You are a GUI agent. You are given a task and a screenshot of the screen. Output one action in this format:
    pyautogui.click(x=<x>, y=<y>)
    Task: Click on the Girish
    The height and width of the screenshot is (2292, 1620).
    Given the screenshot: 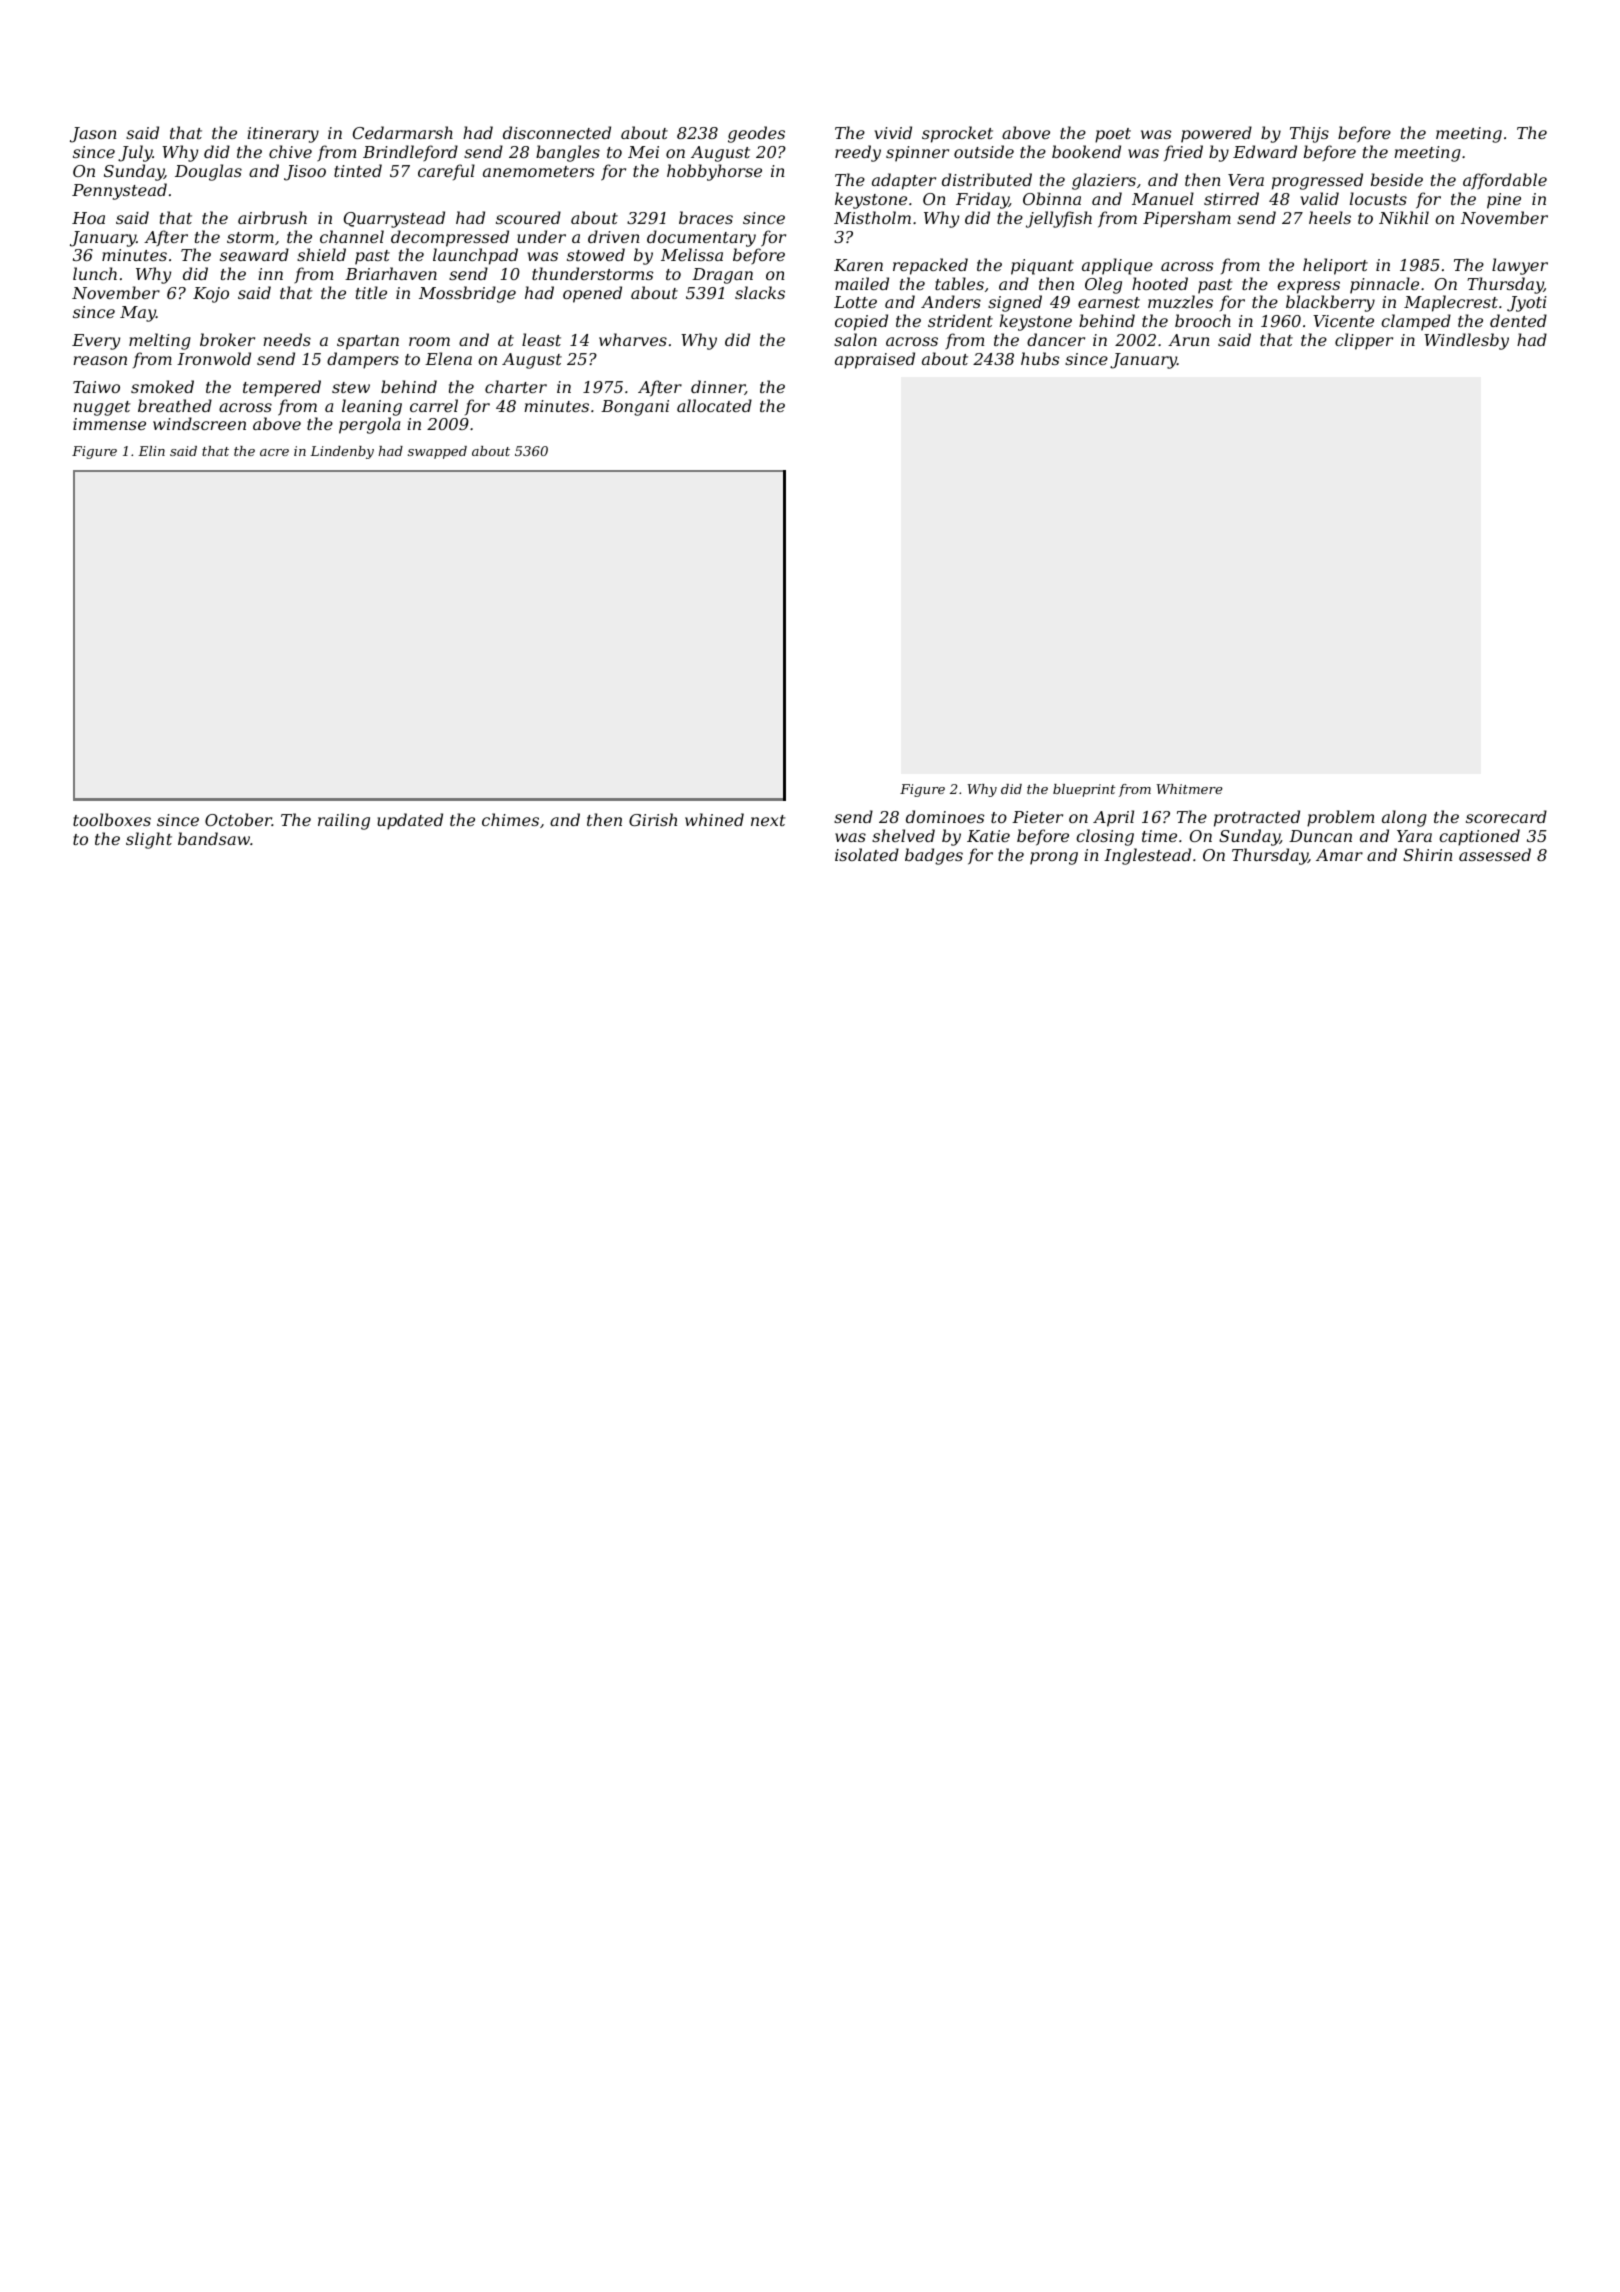 What is the action you would take?
    pyautogui.click(x=653, y=819)
